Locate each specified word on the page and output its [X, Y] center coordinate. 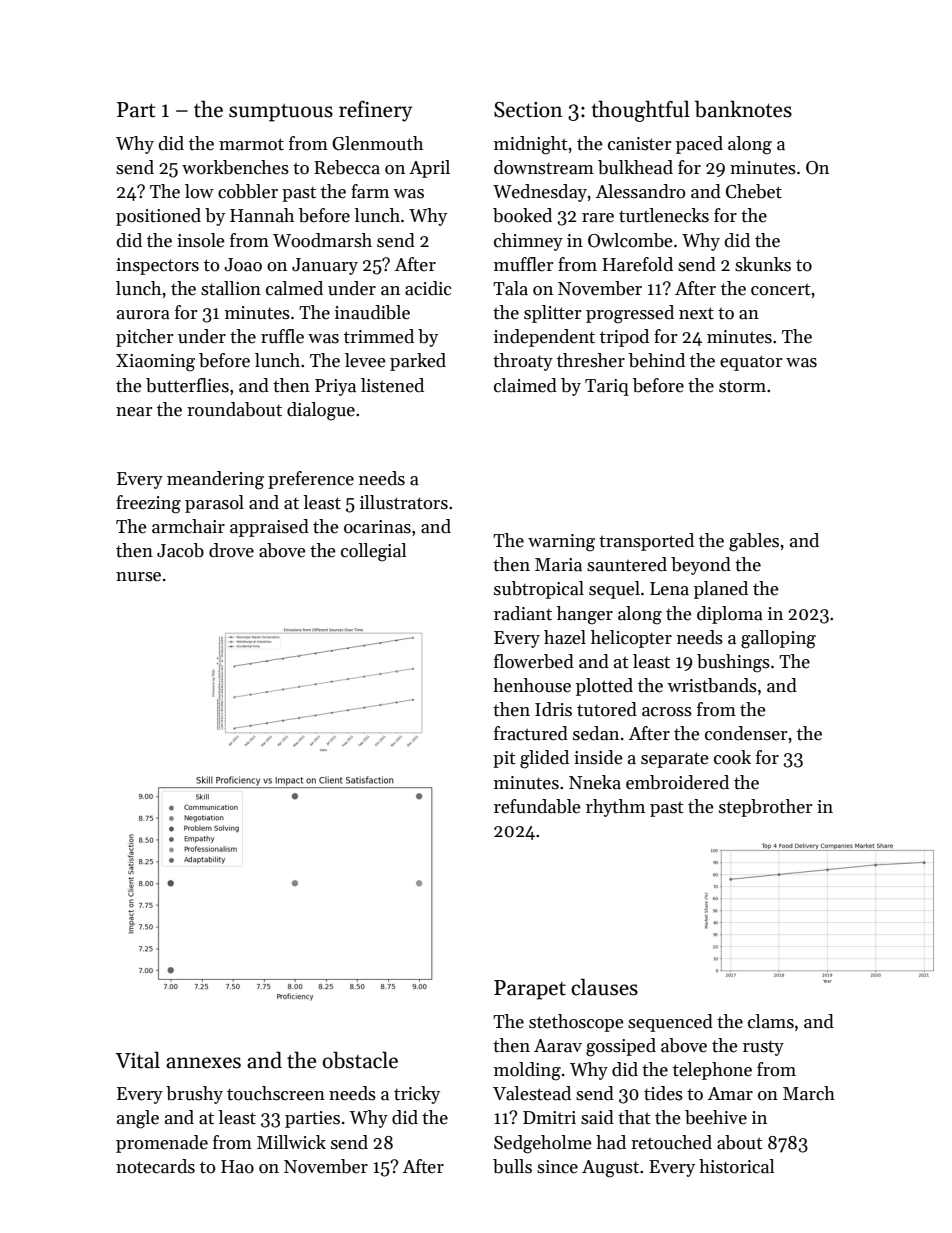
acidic [428, 288]
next [696, 313]
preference [311, 480]
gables [754, 542]
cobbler [248, 191]
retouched [671, 1142]
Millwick [291, 1142]
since [557, 1167]
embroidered [677, 782]
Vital [137, 1060]
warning [561, 543]
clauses [604, 987]
